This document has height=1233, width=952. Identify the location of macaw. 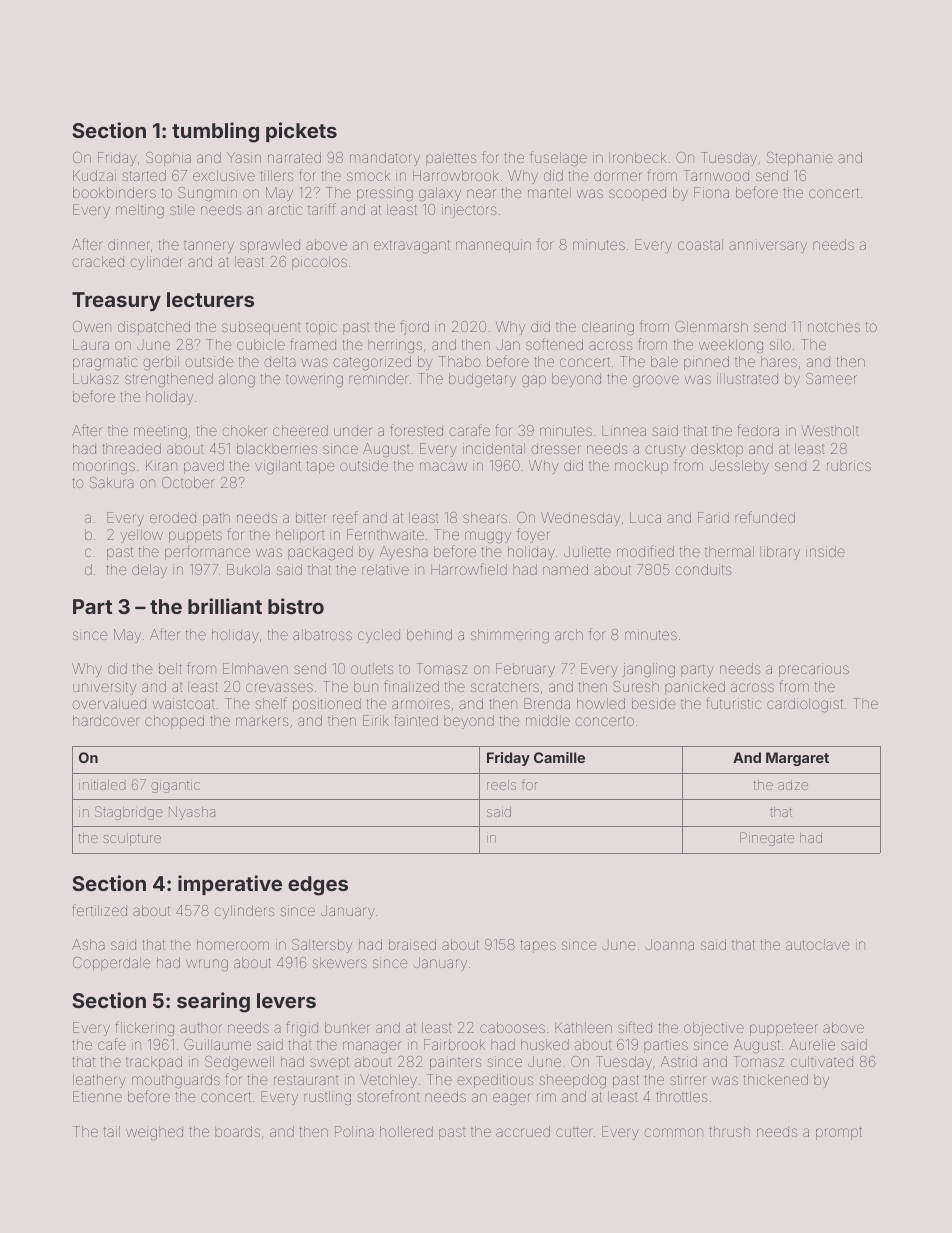
(443, 466).
